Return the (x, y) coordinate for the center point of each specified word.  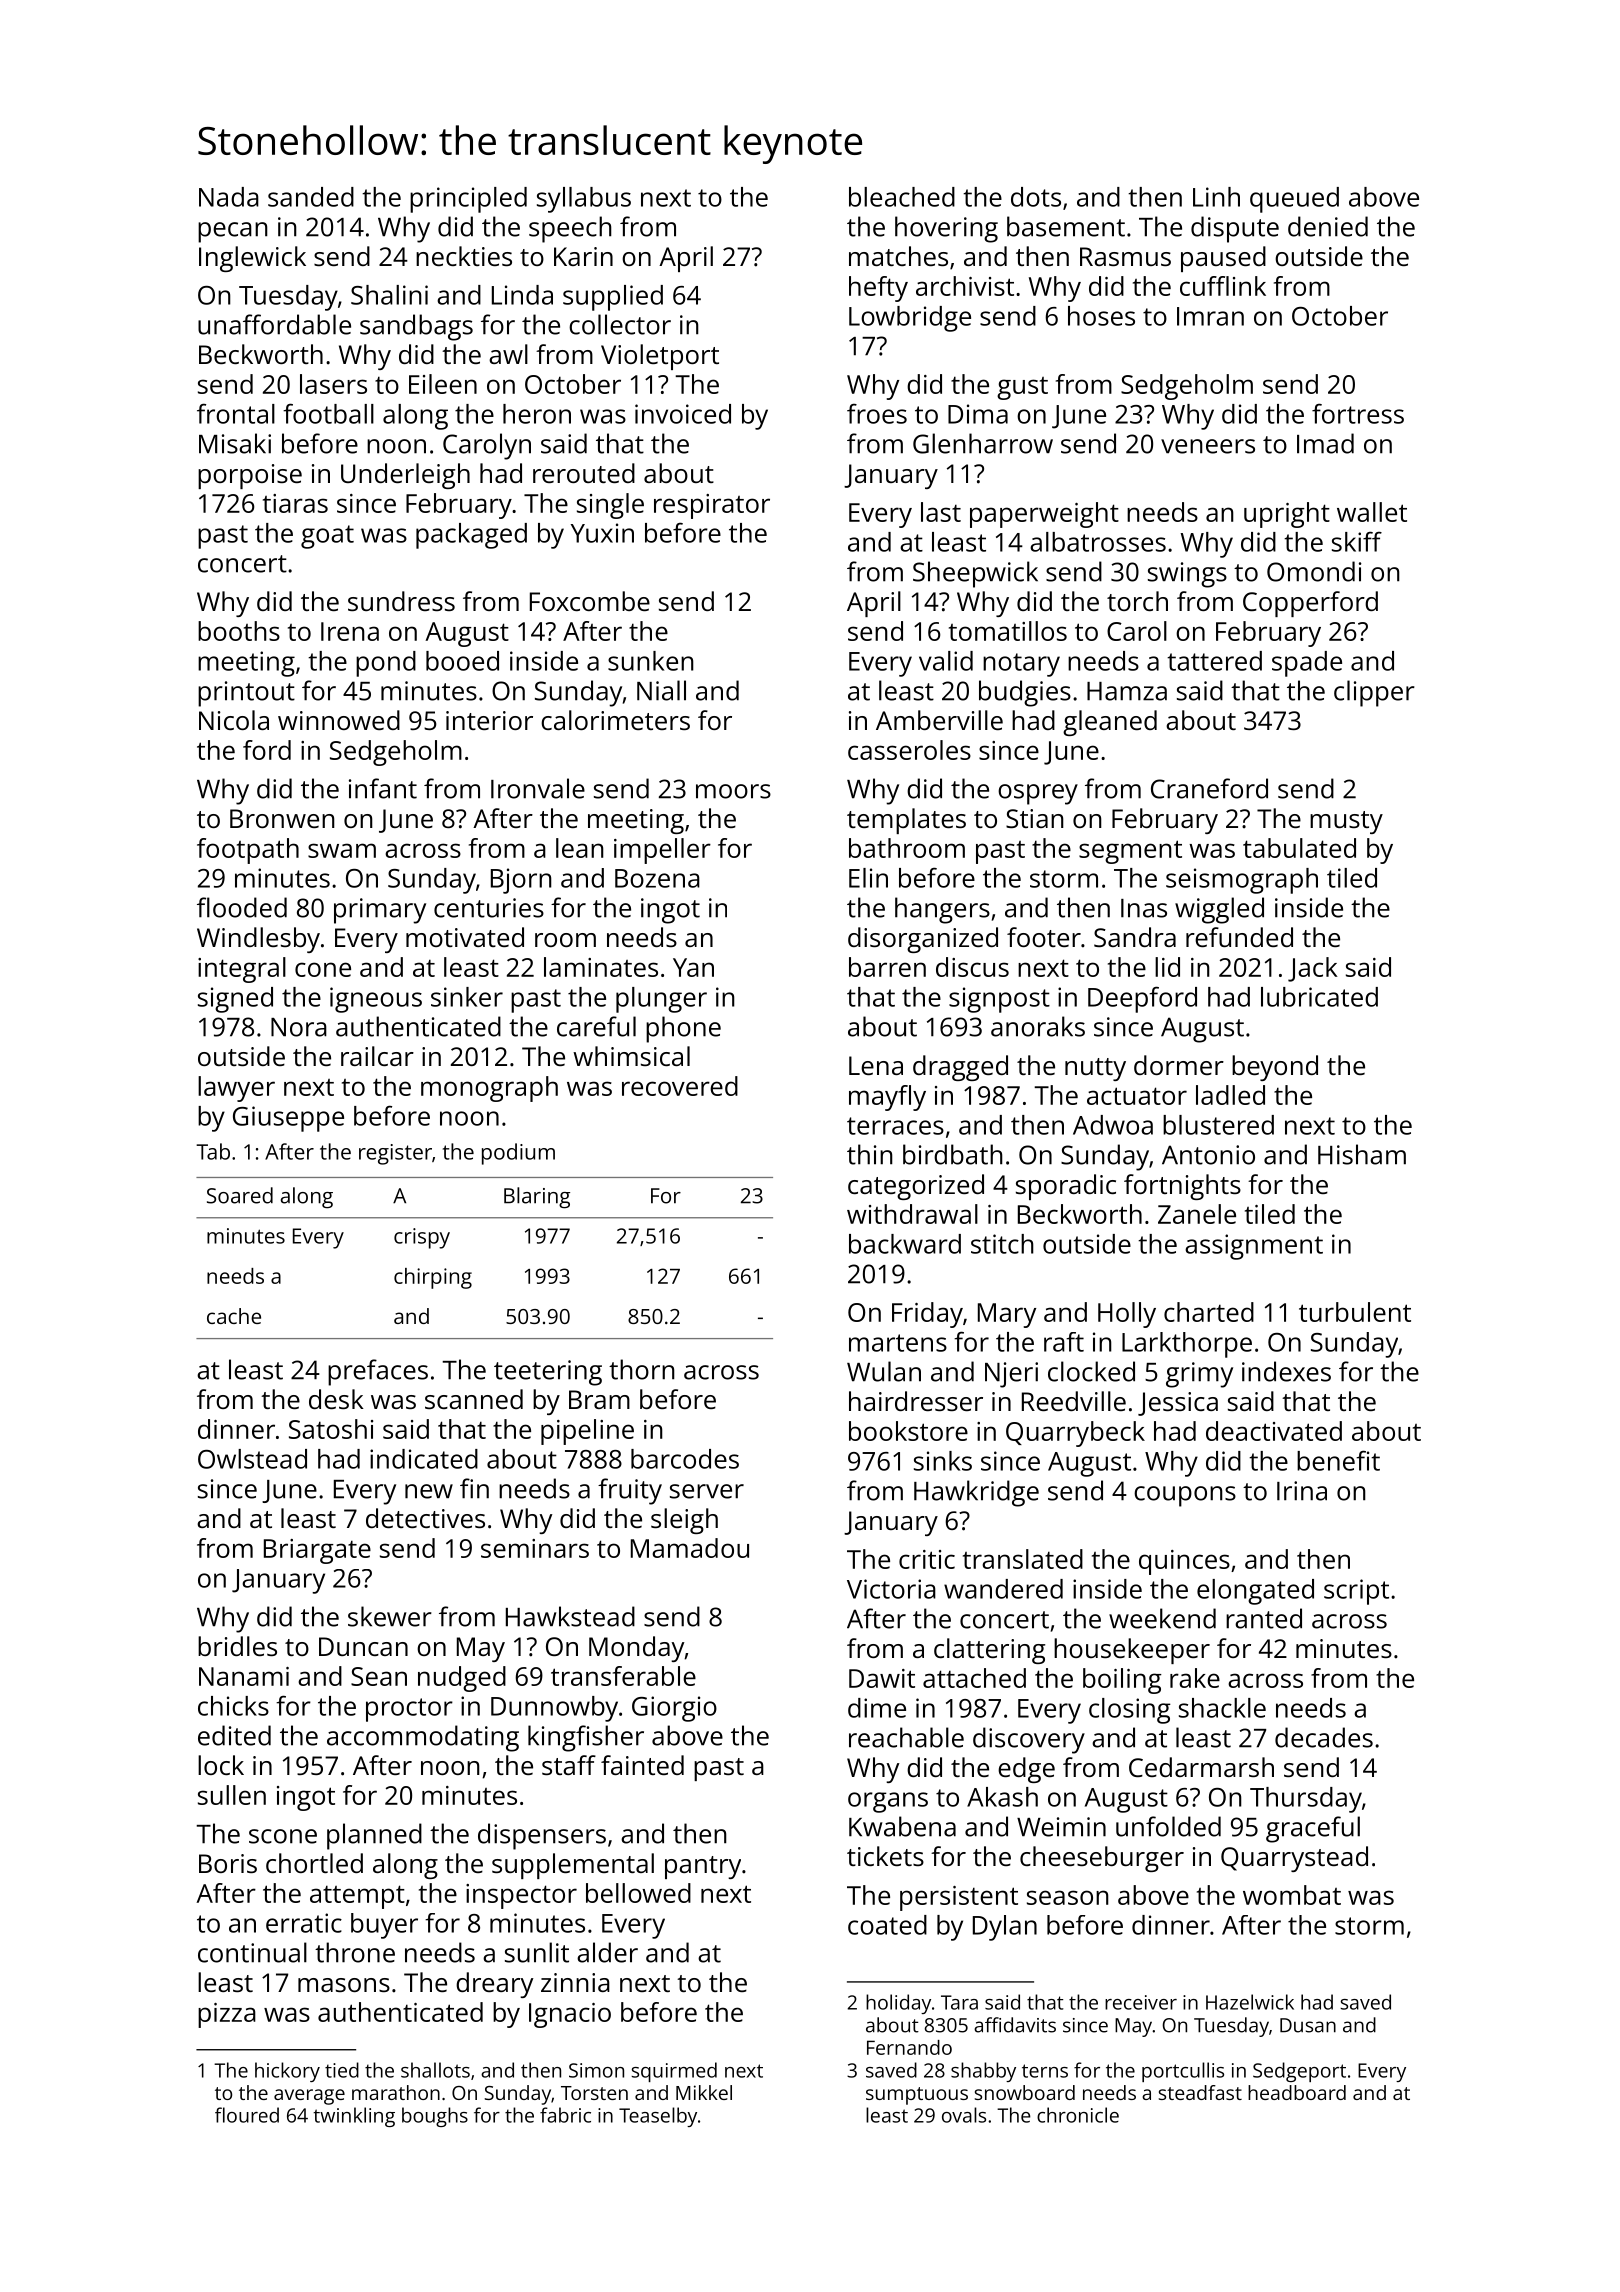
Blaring (537, 1198)
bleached (902, 197)
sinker (467, 997)
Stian (1035, 818)
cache (234, 1316)
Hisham (1362, 1154)
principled (468, 200)
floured (247, 2115)
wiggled (1219, 910)
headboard (1297, 2092)
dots (1036, 197)
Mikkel (704, 2092)
